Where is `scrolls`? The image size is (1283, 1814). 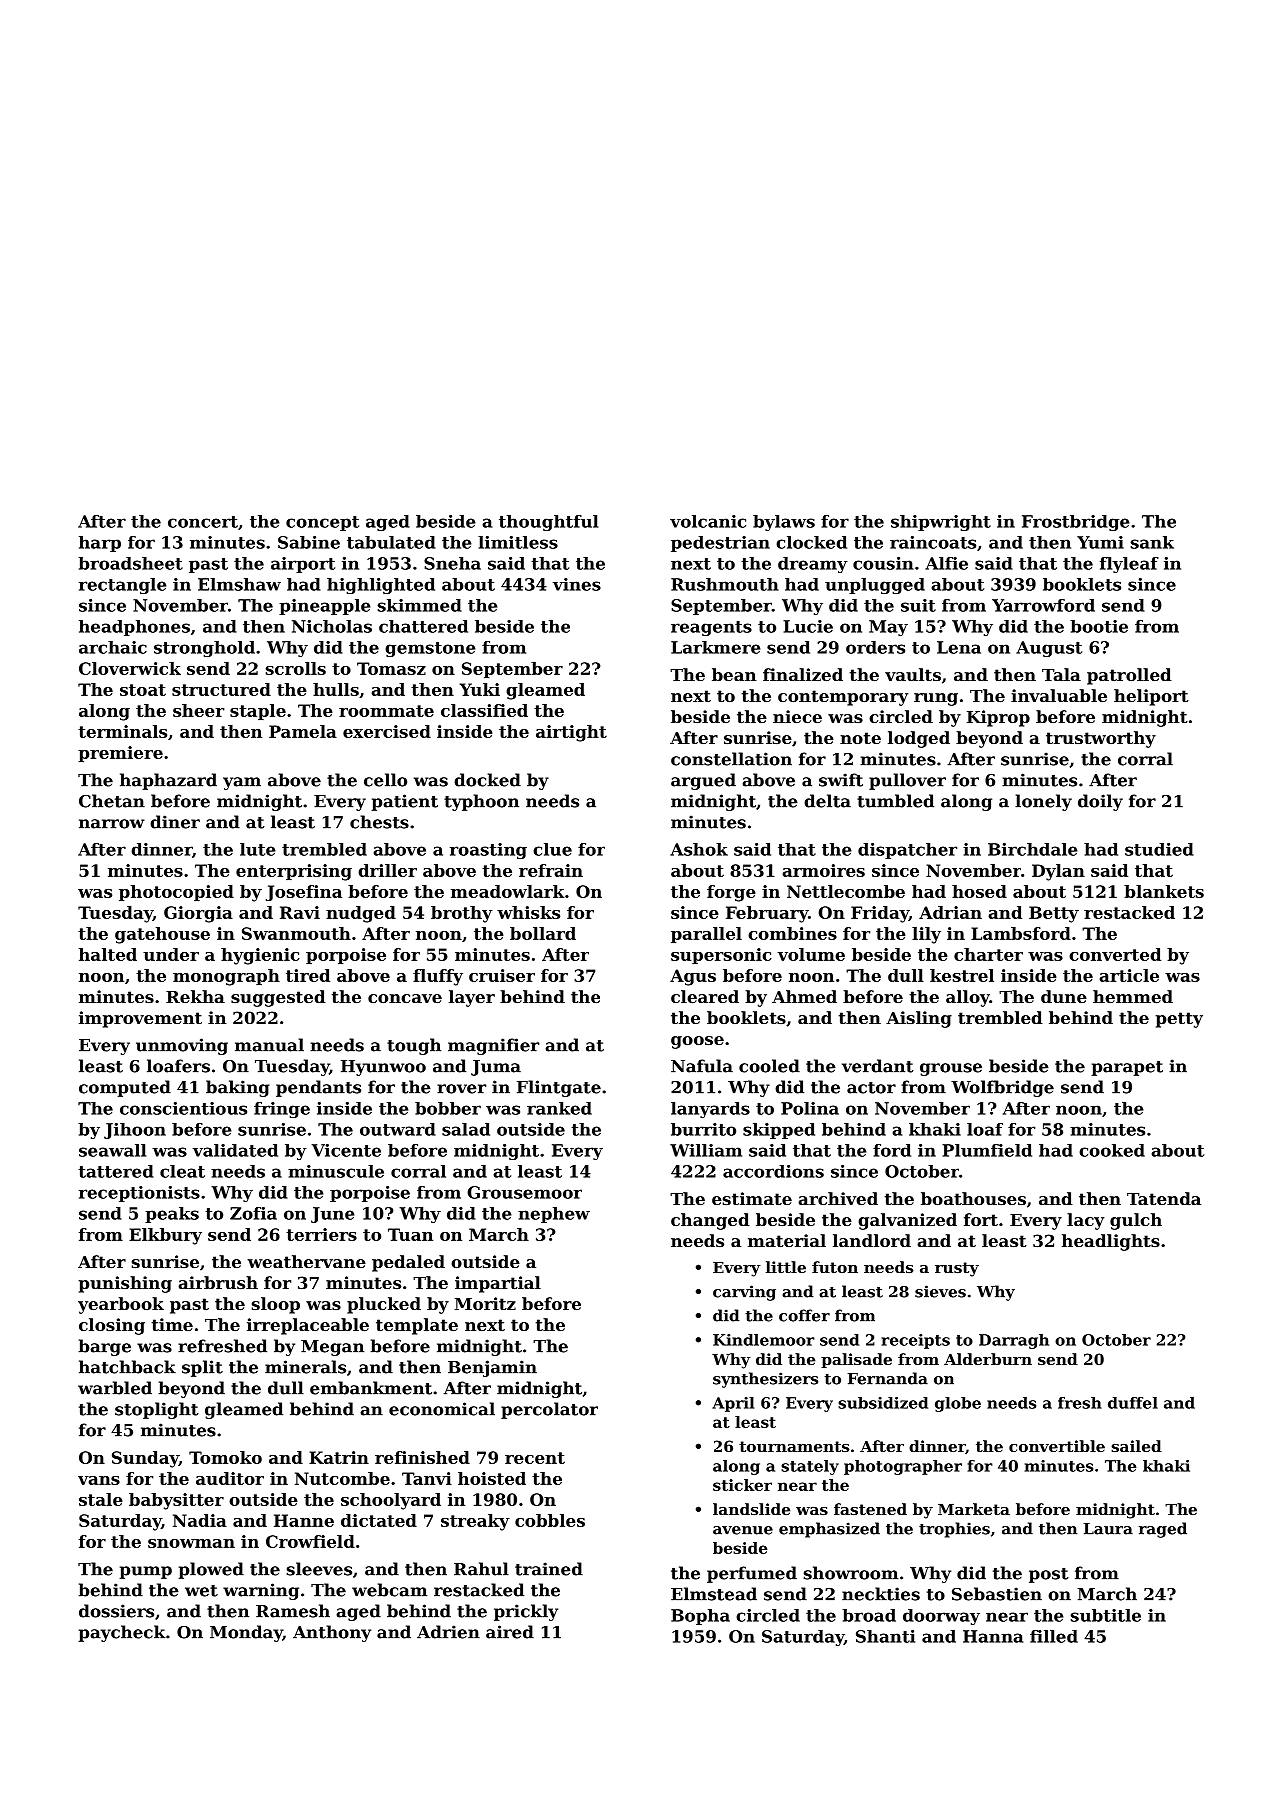
scrolls is located at coordinates (296, 668).
